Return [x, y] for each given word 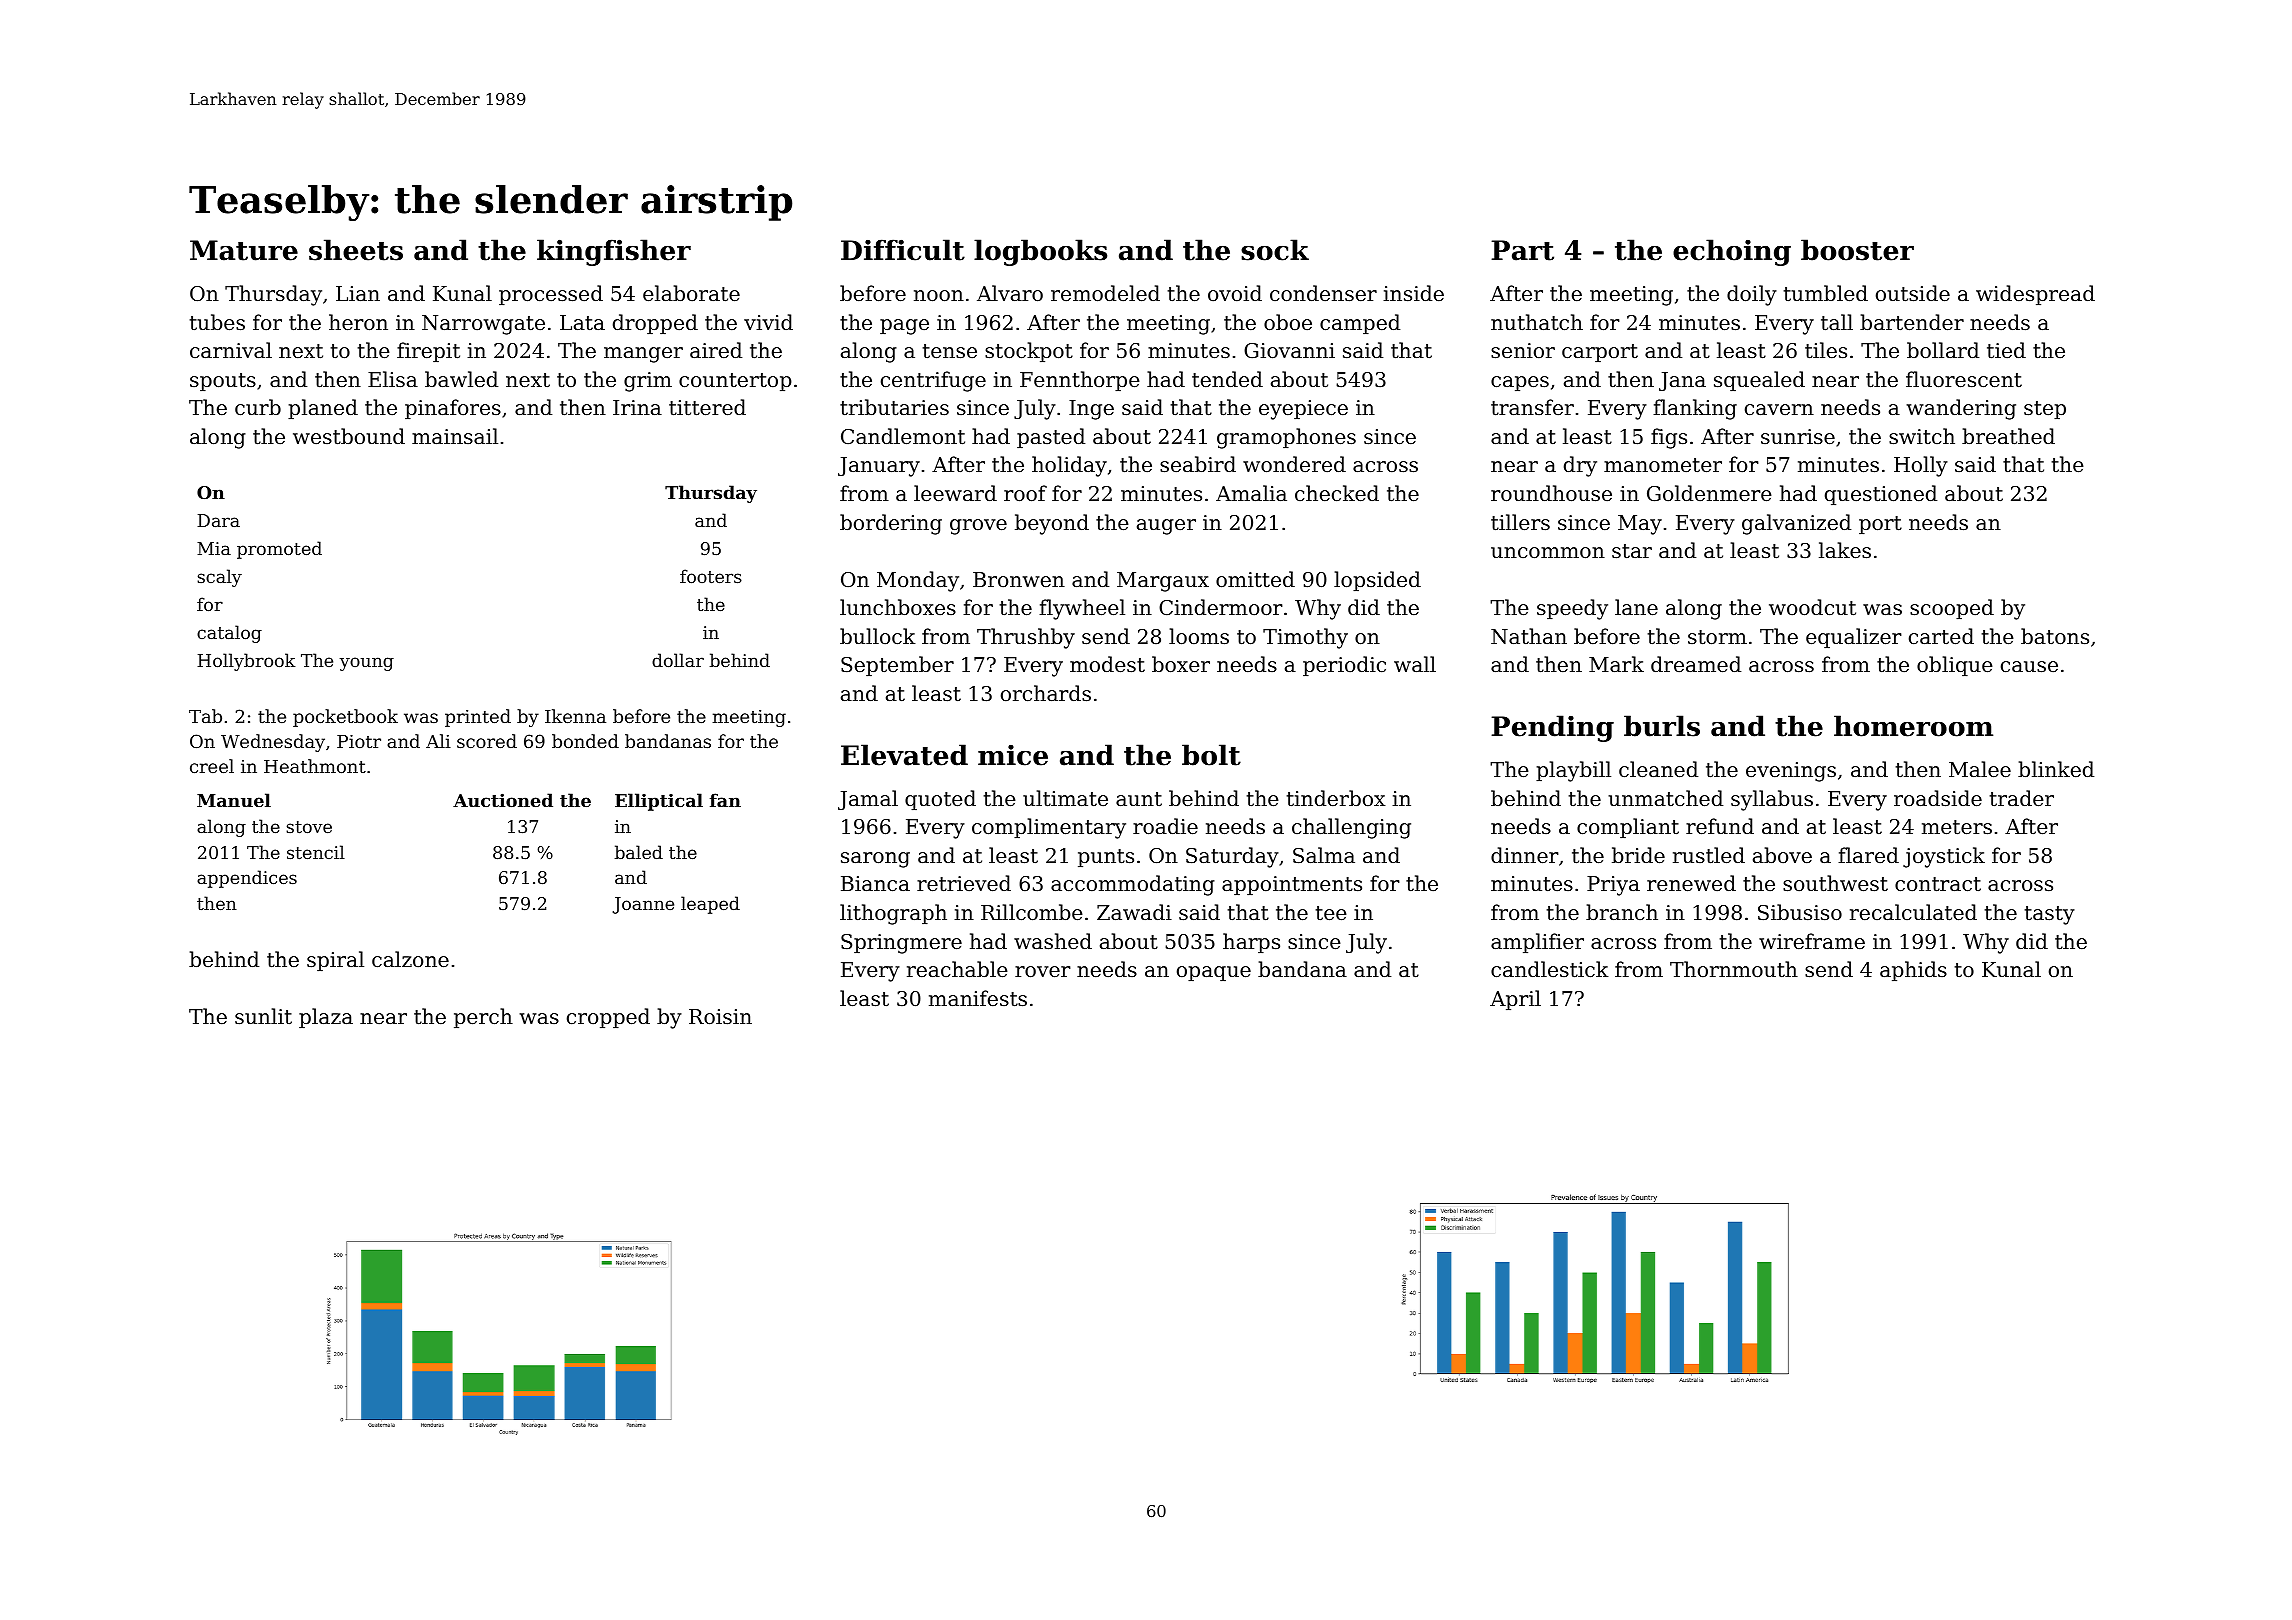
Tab [205, 716]
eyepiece [1303, 410]
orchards [1046, 693]
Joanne [643, 905]
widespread [2035, 295]
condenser [1323, 293]
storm [1717, 637]
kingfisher [614, 252]
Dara [218, 520]
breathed [2008, 436]
